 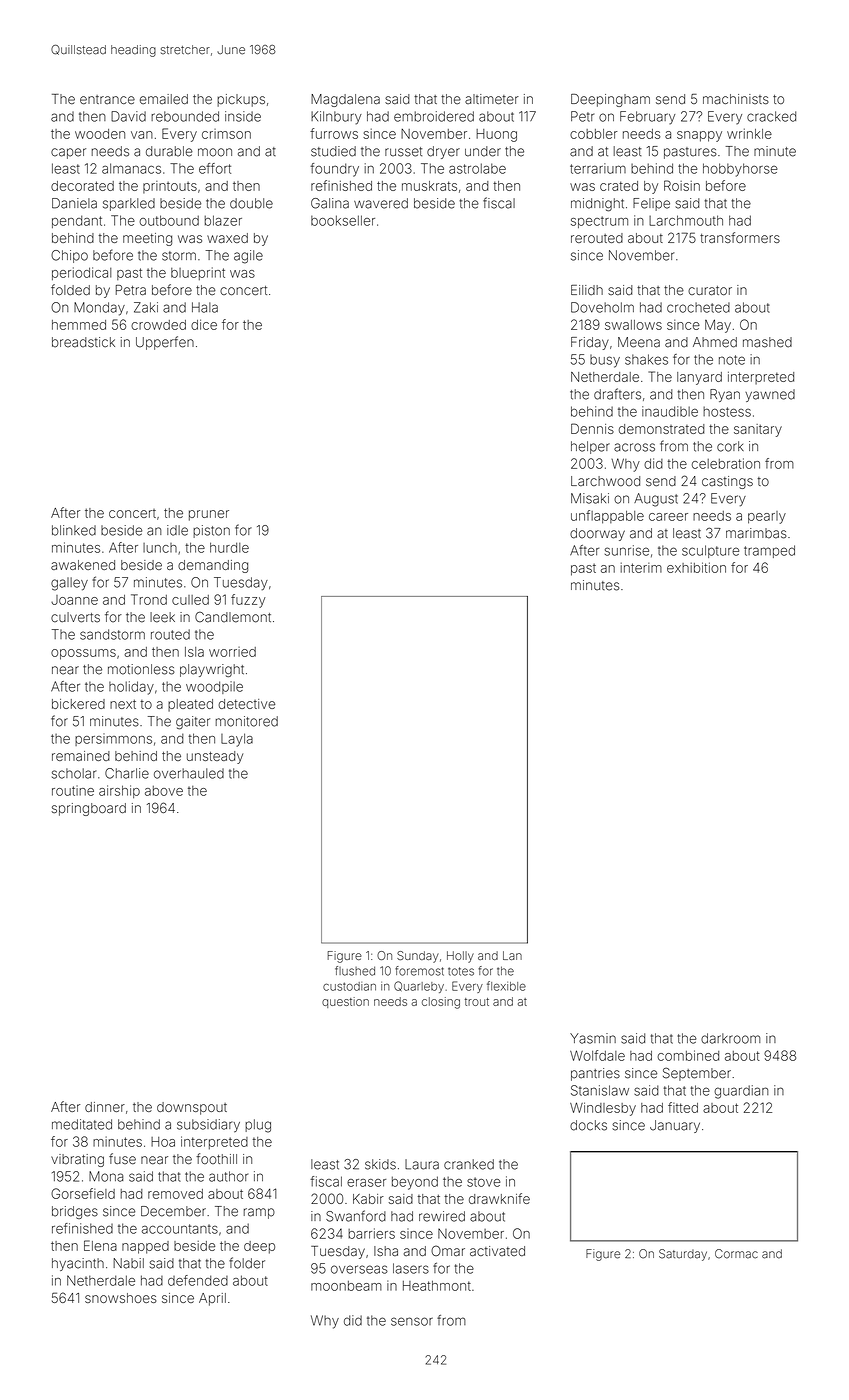 What do you see at coordinates (247, 1263) in the screenshot?
I see `folder` at bounding box center [247, 1263].
